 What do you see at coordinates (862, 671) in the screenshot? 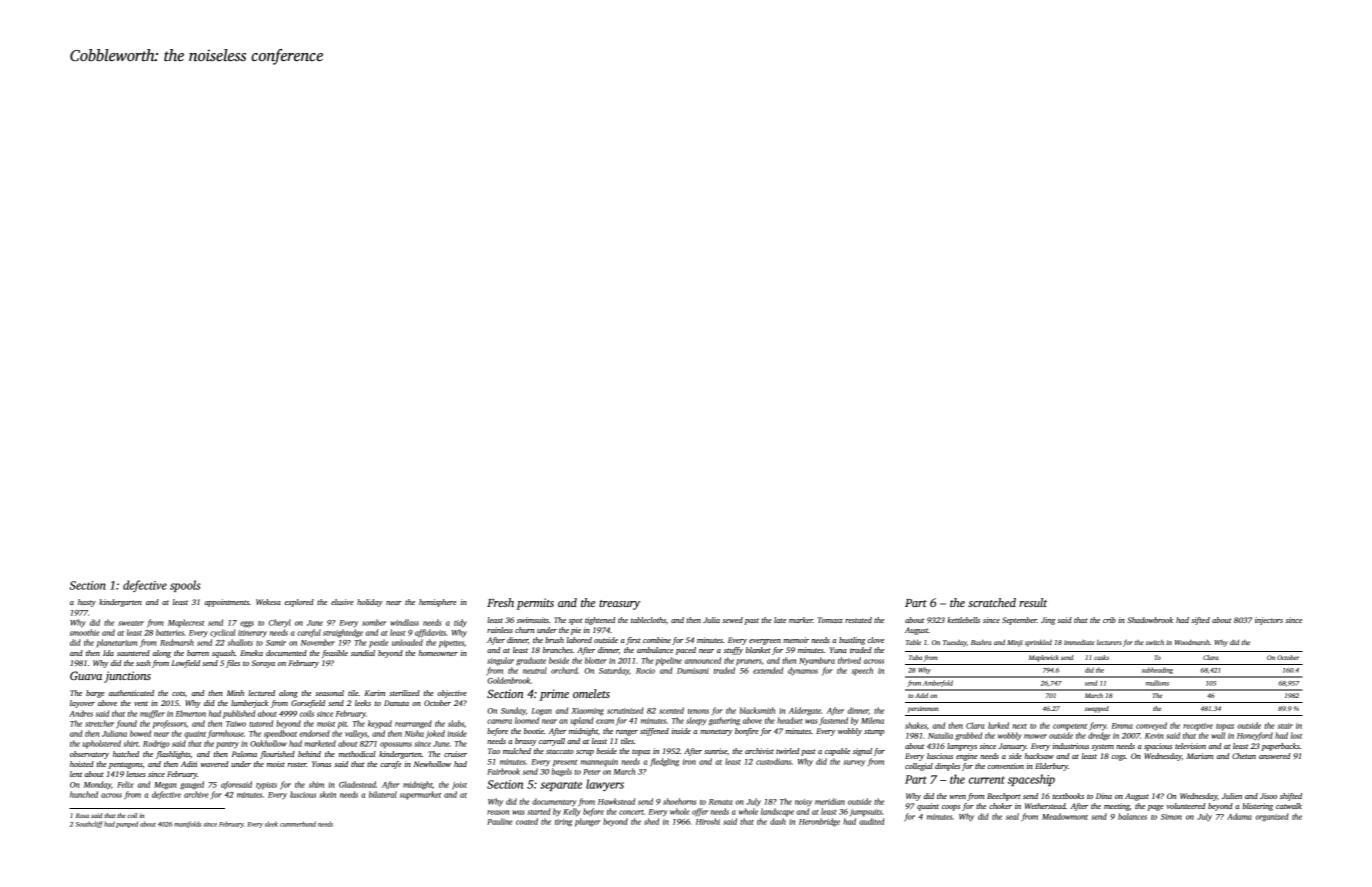
I see `speech` at bounding box center [862, 671].
